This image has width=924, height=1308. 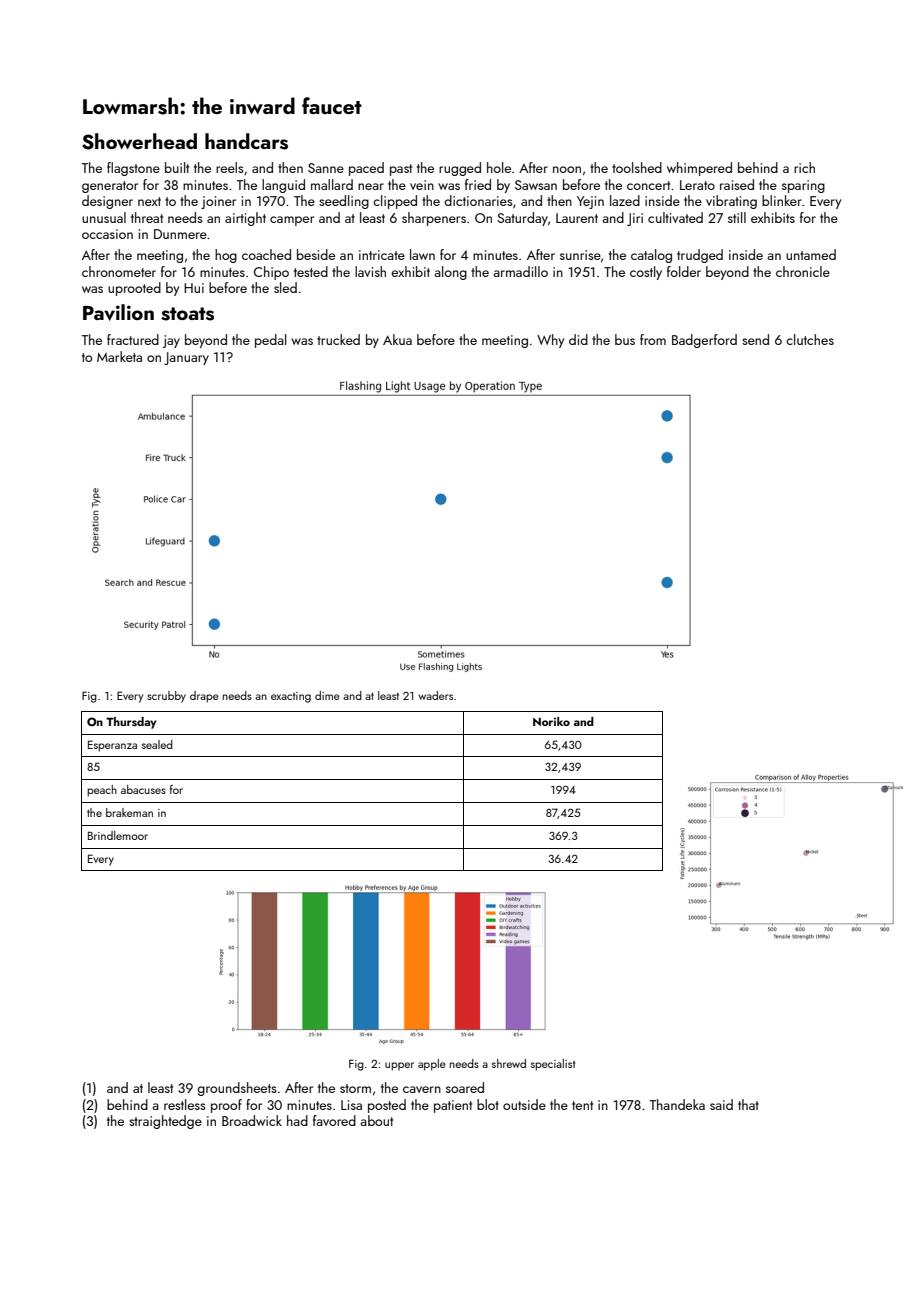 I want to click on Esperanza, so click(x=112, y=746).
